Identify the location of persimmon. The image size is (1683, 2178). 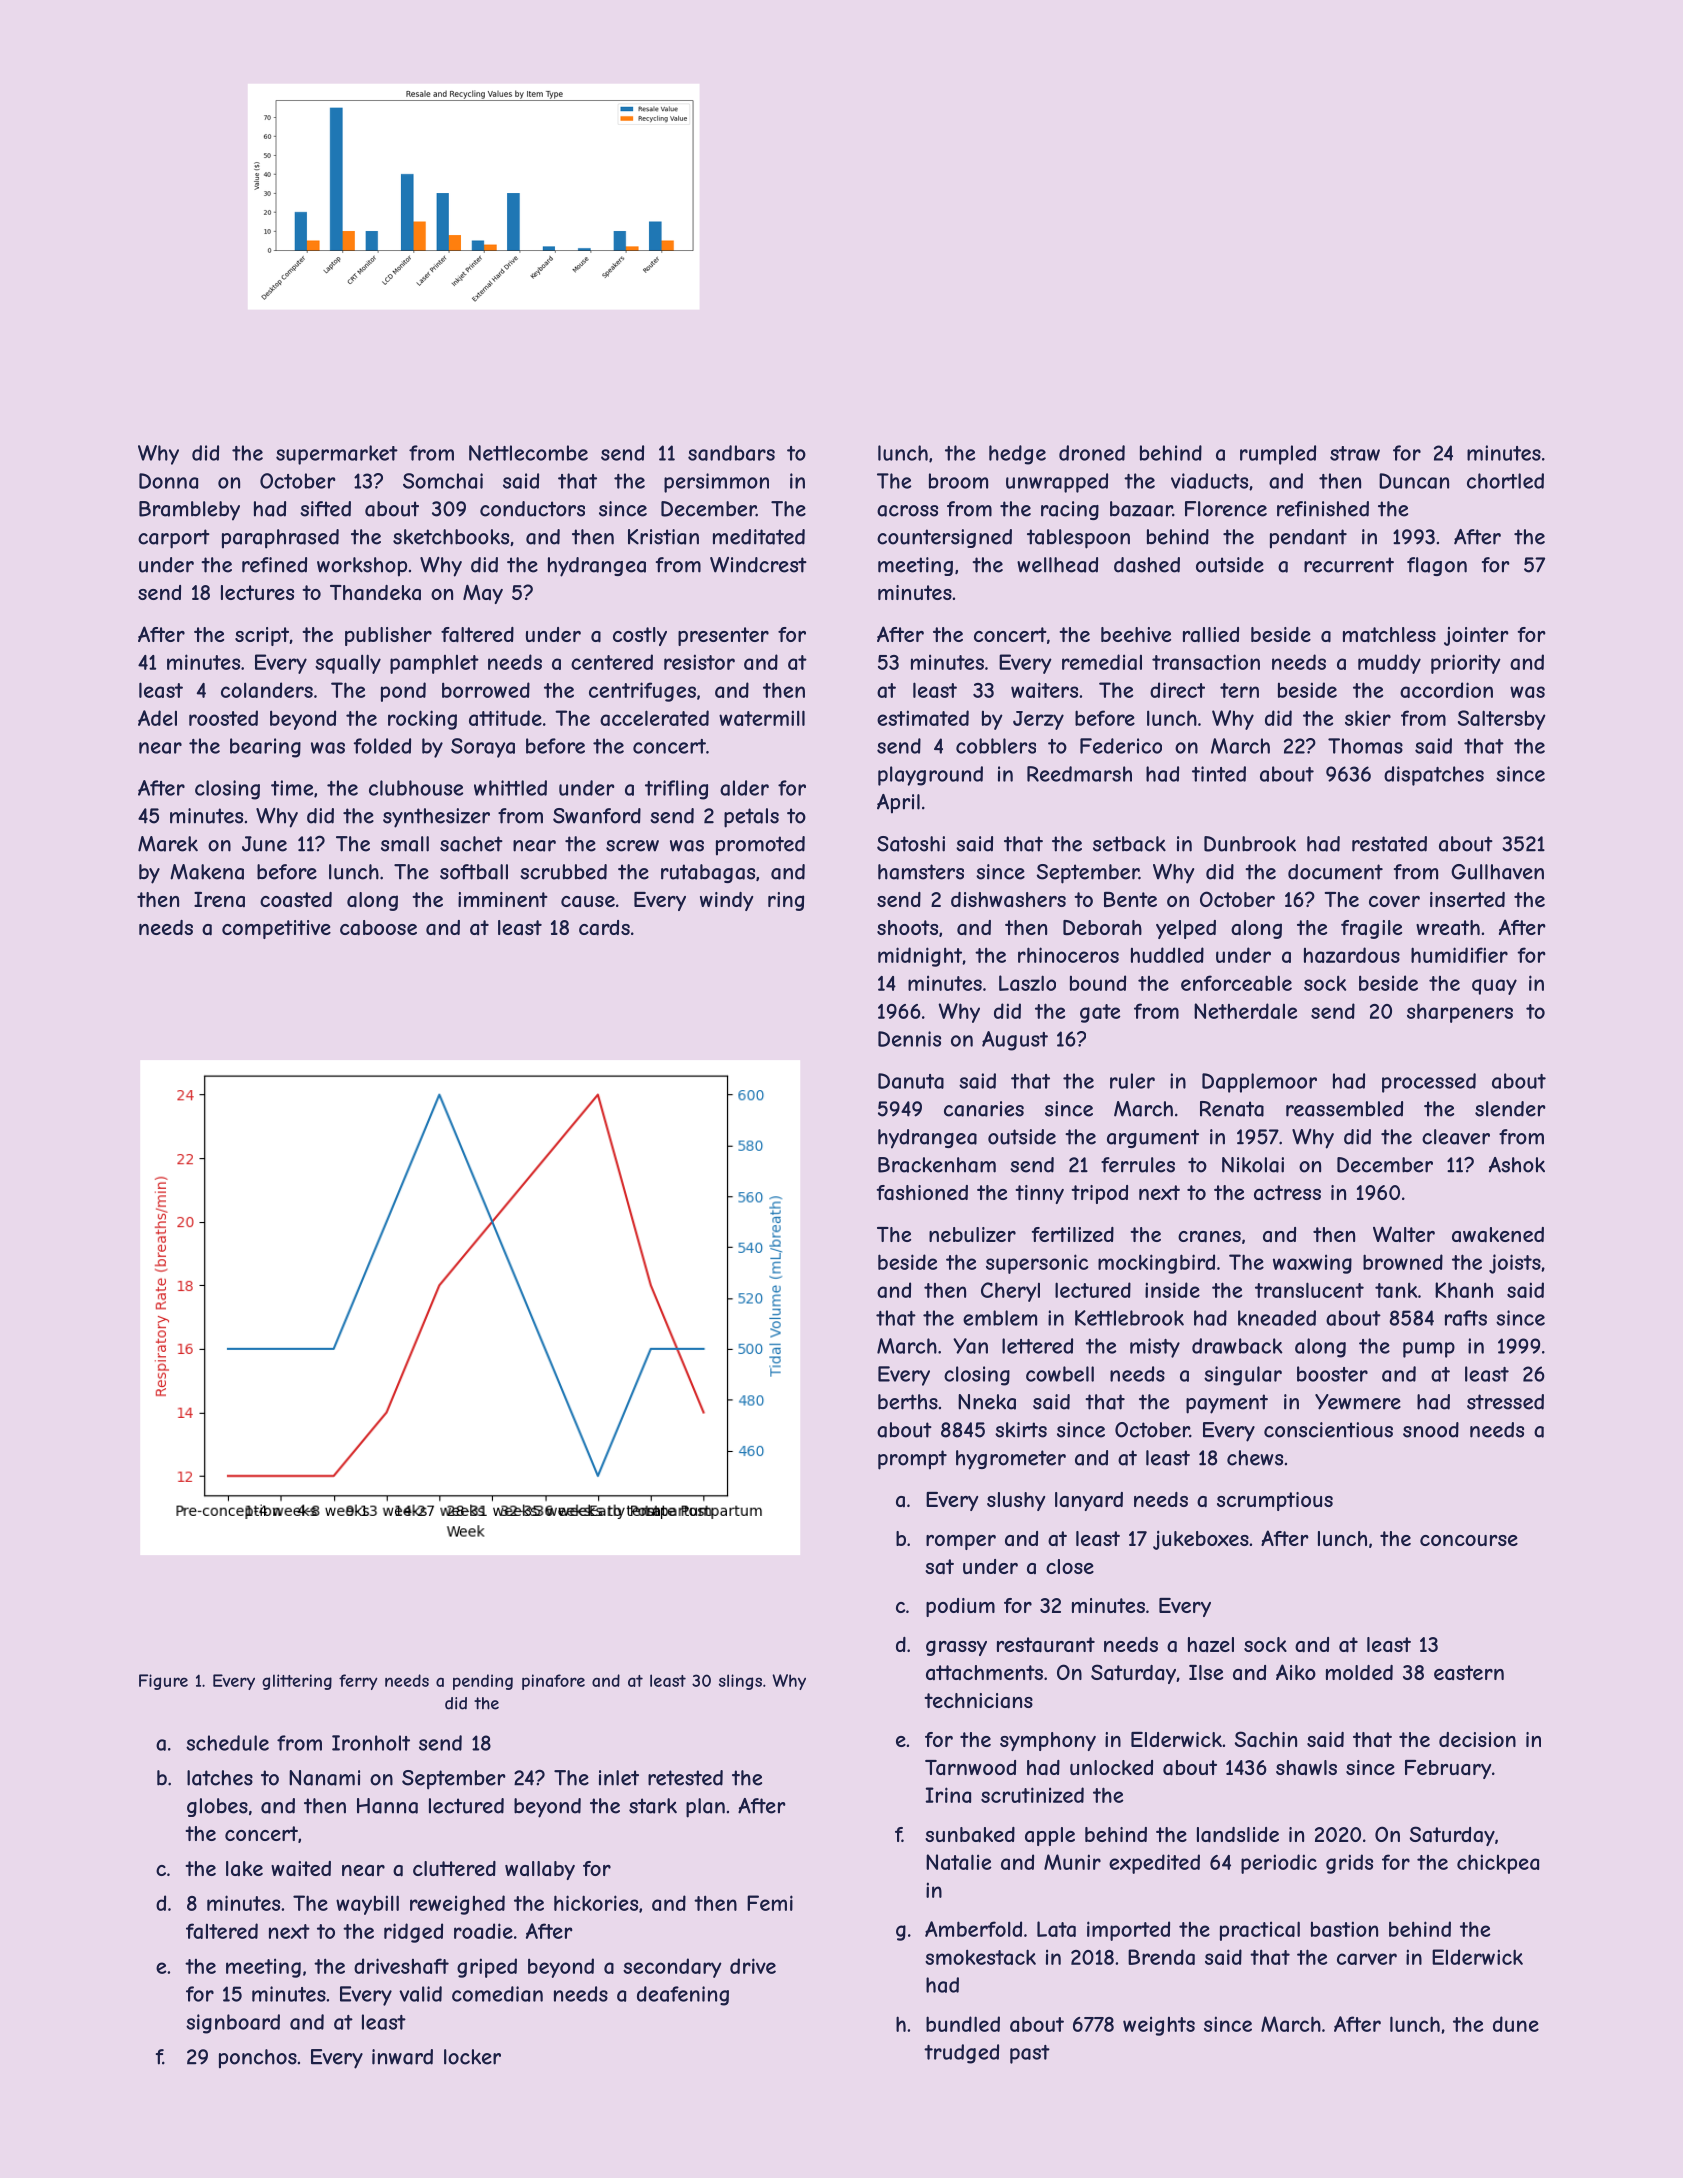
(716, 483).
